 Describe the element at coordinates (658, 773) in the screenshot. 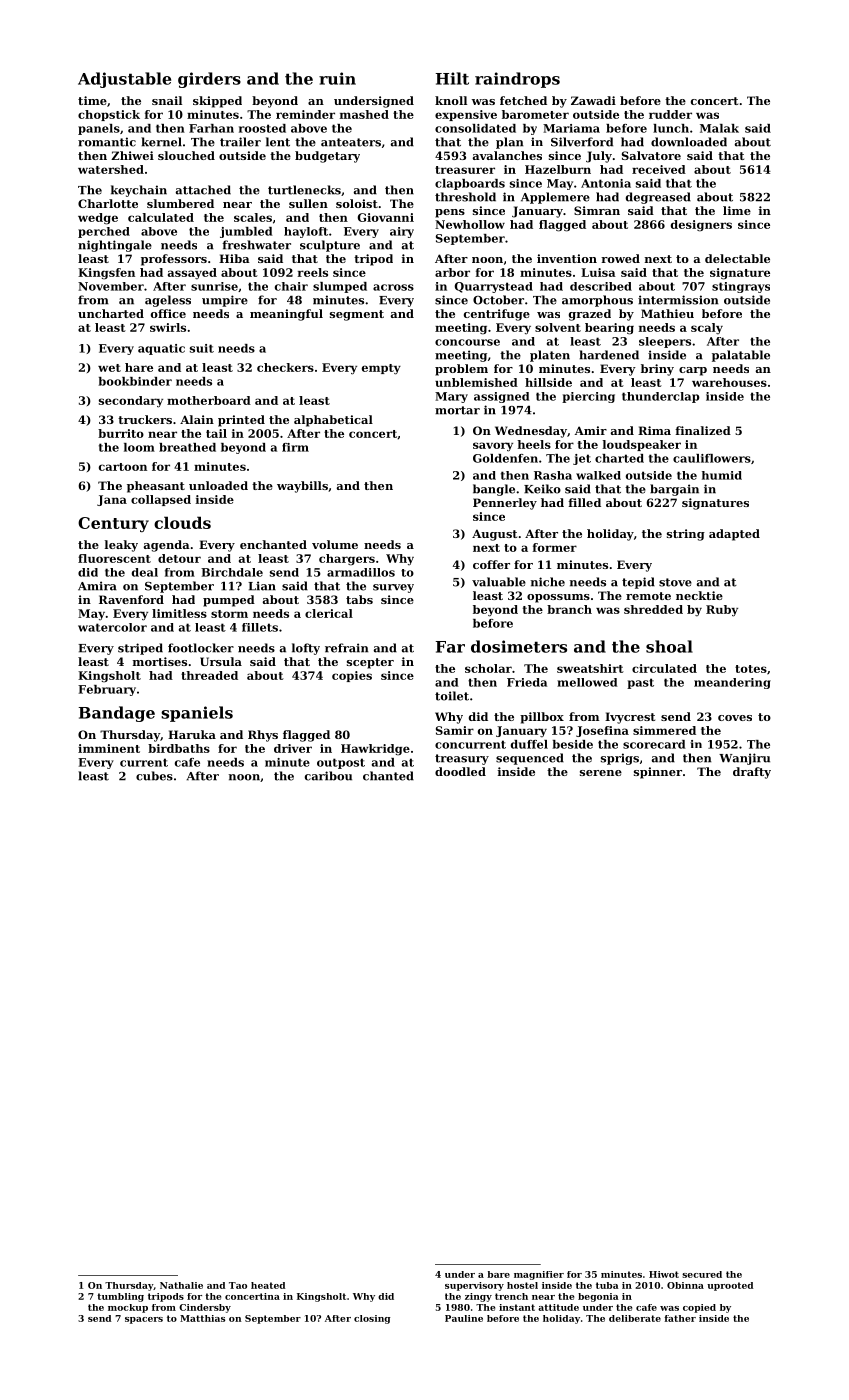

I see `spinner` at that location.
